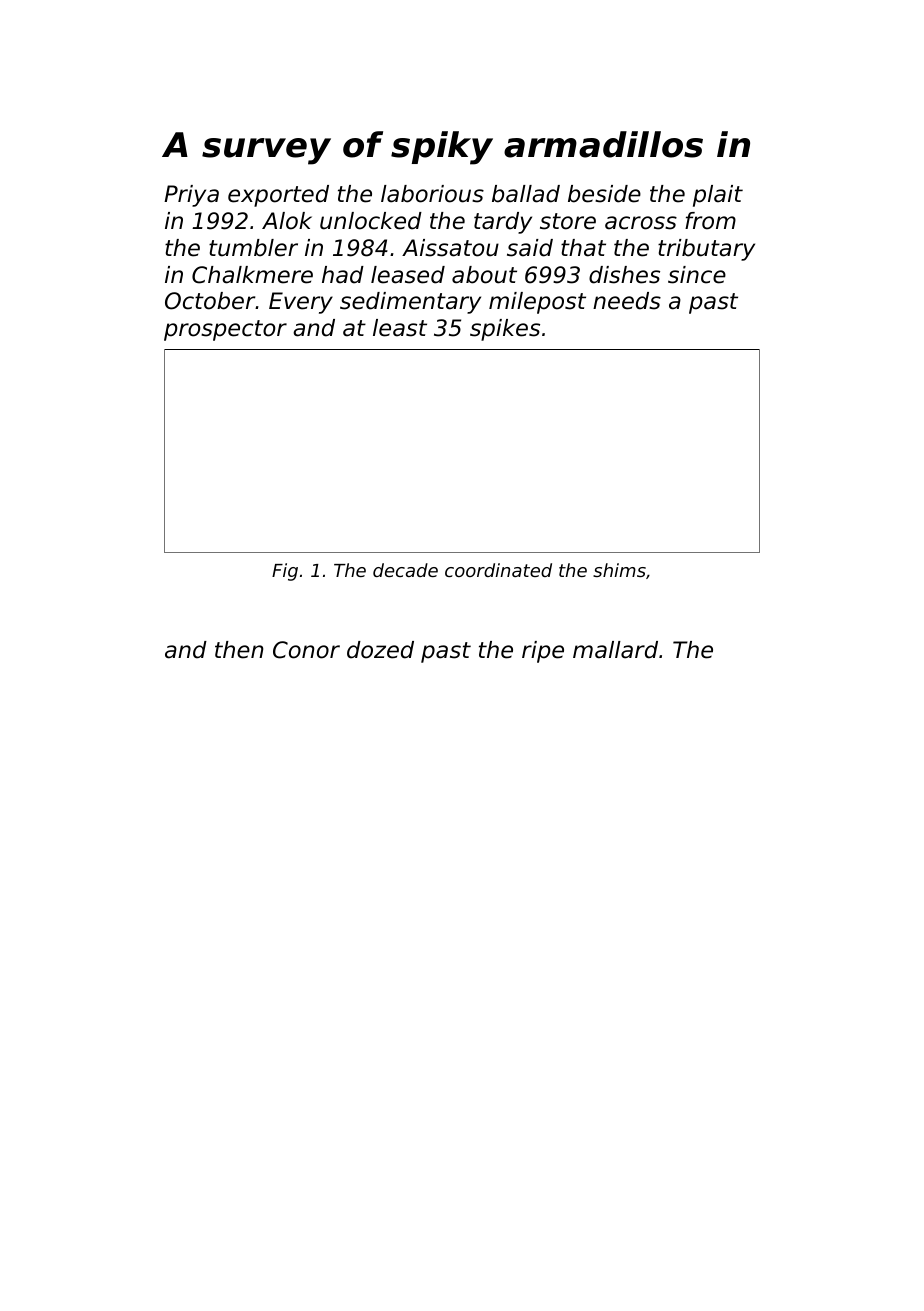  What do you see at coordinates (615, 650) in the screenshot?
I see `mallard` at bounding box center [615, 650].
